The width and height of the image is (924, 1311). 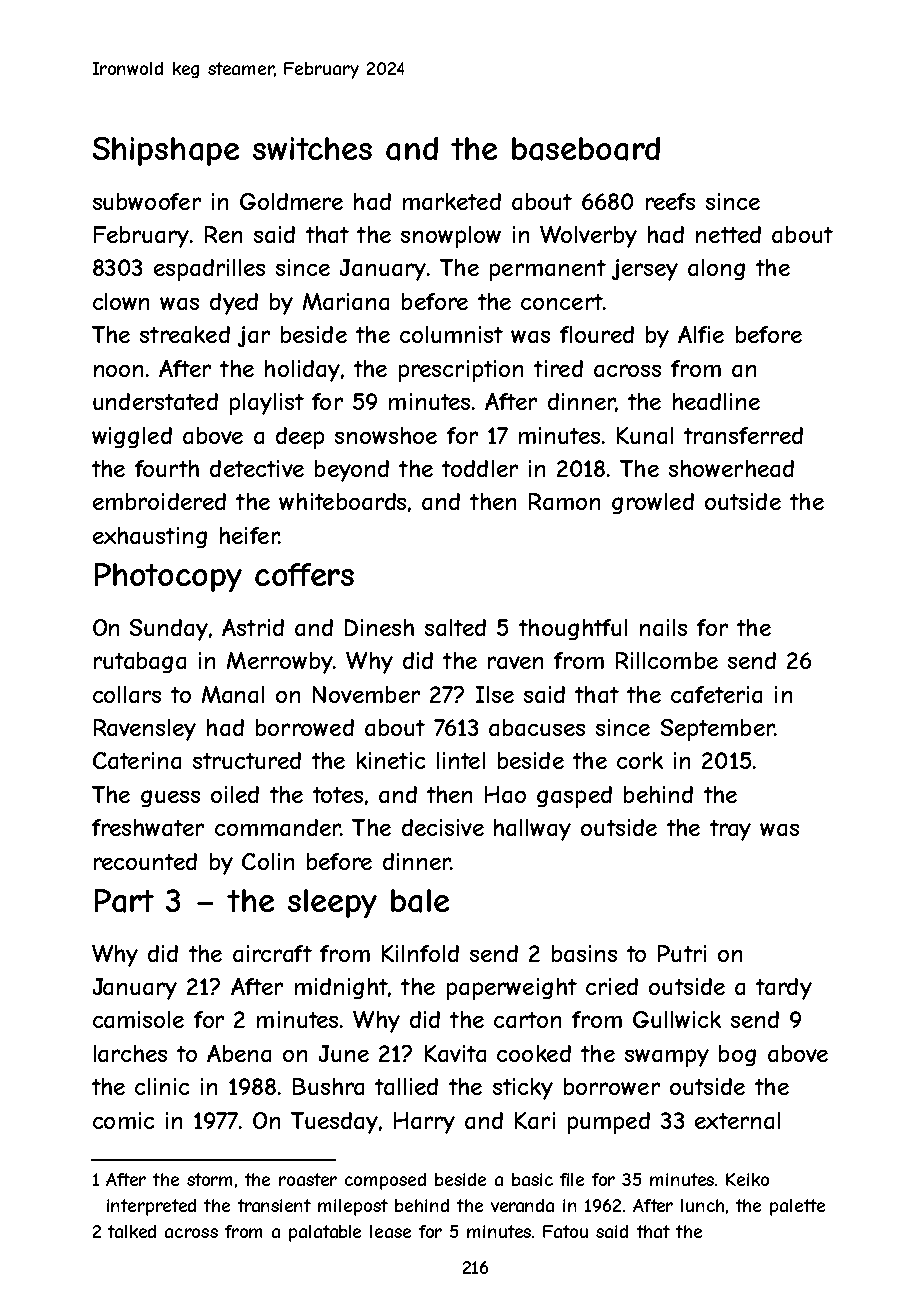 I want to click on Shipshape, so click(x=166, y=151).
